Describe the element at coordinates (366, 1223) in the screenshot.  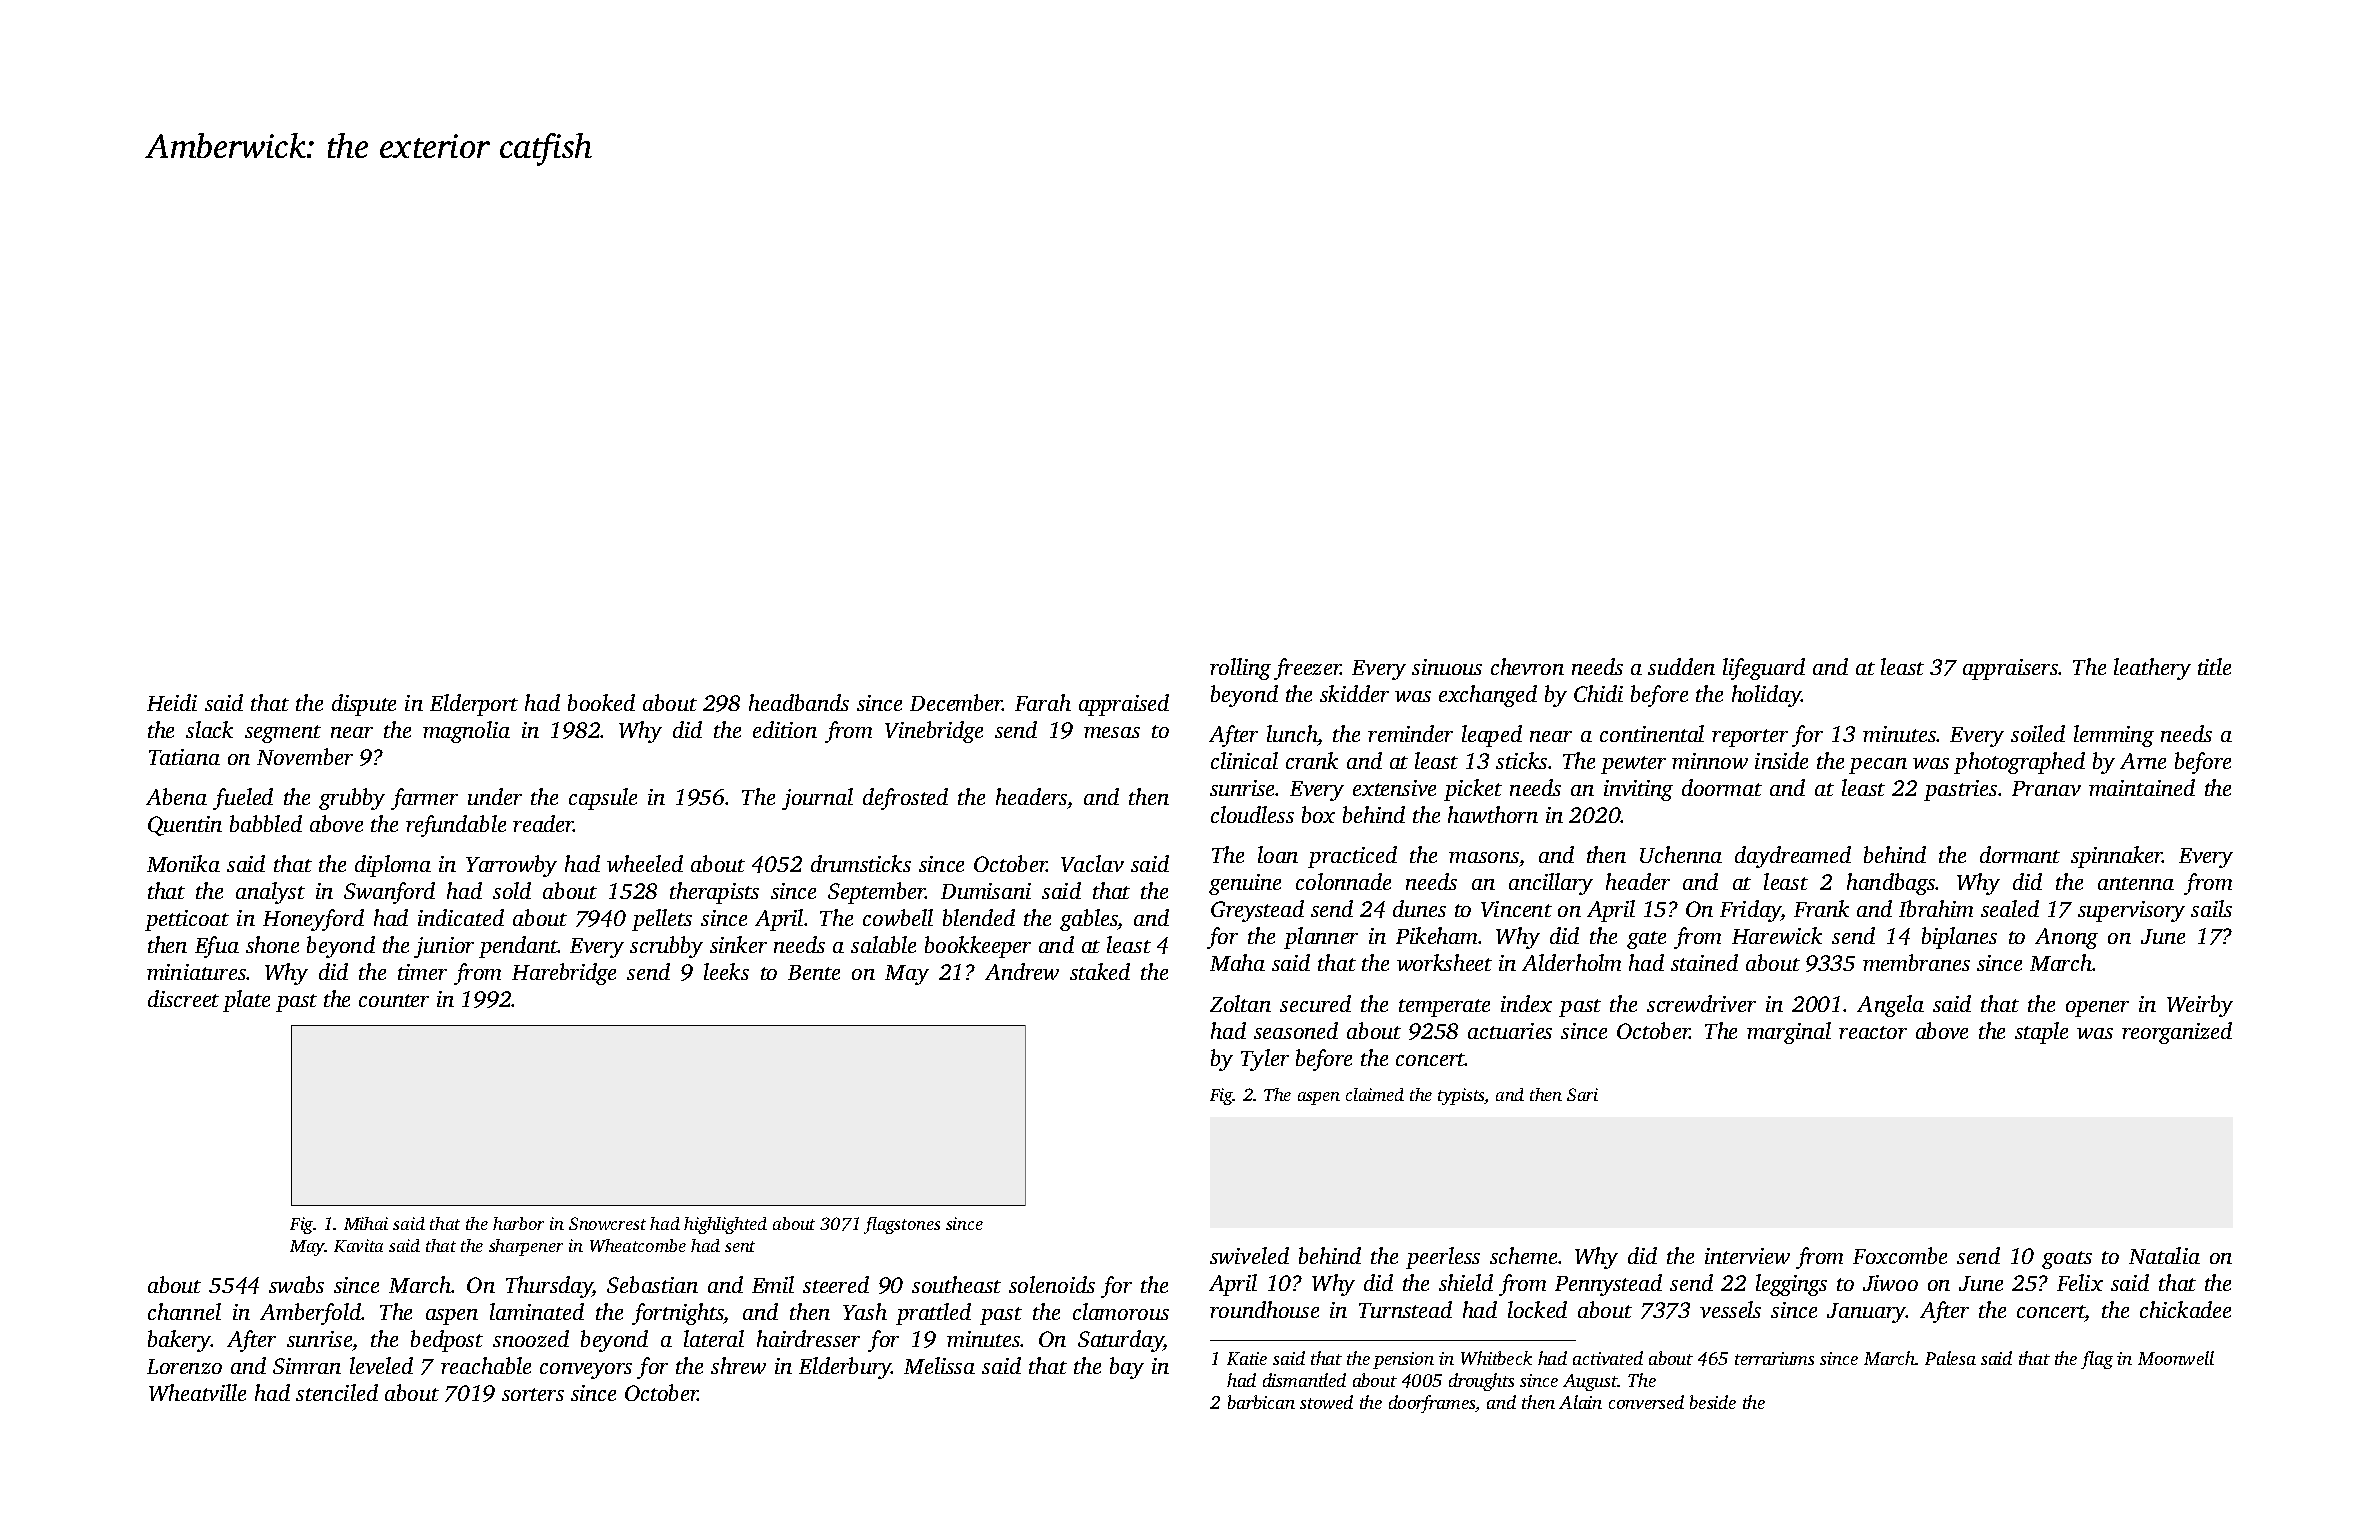
I see `Mihai` at that location.
